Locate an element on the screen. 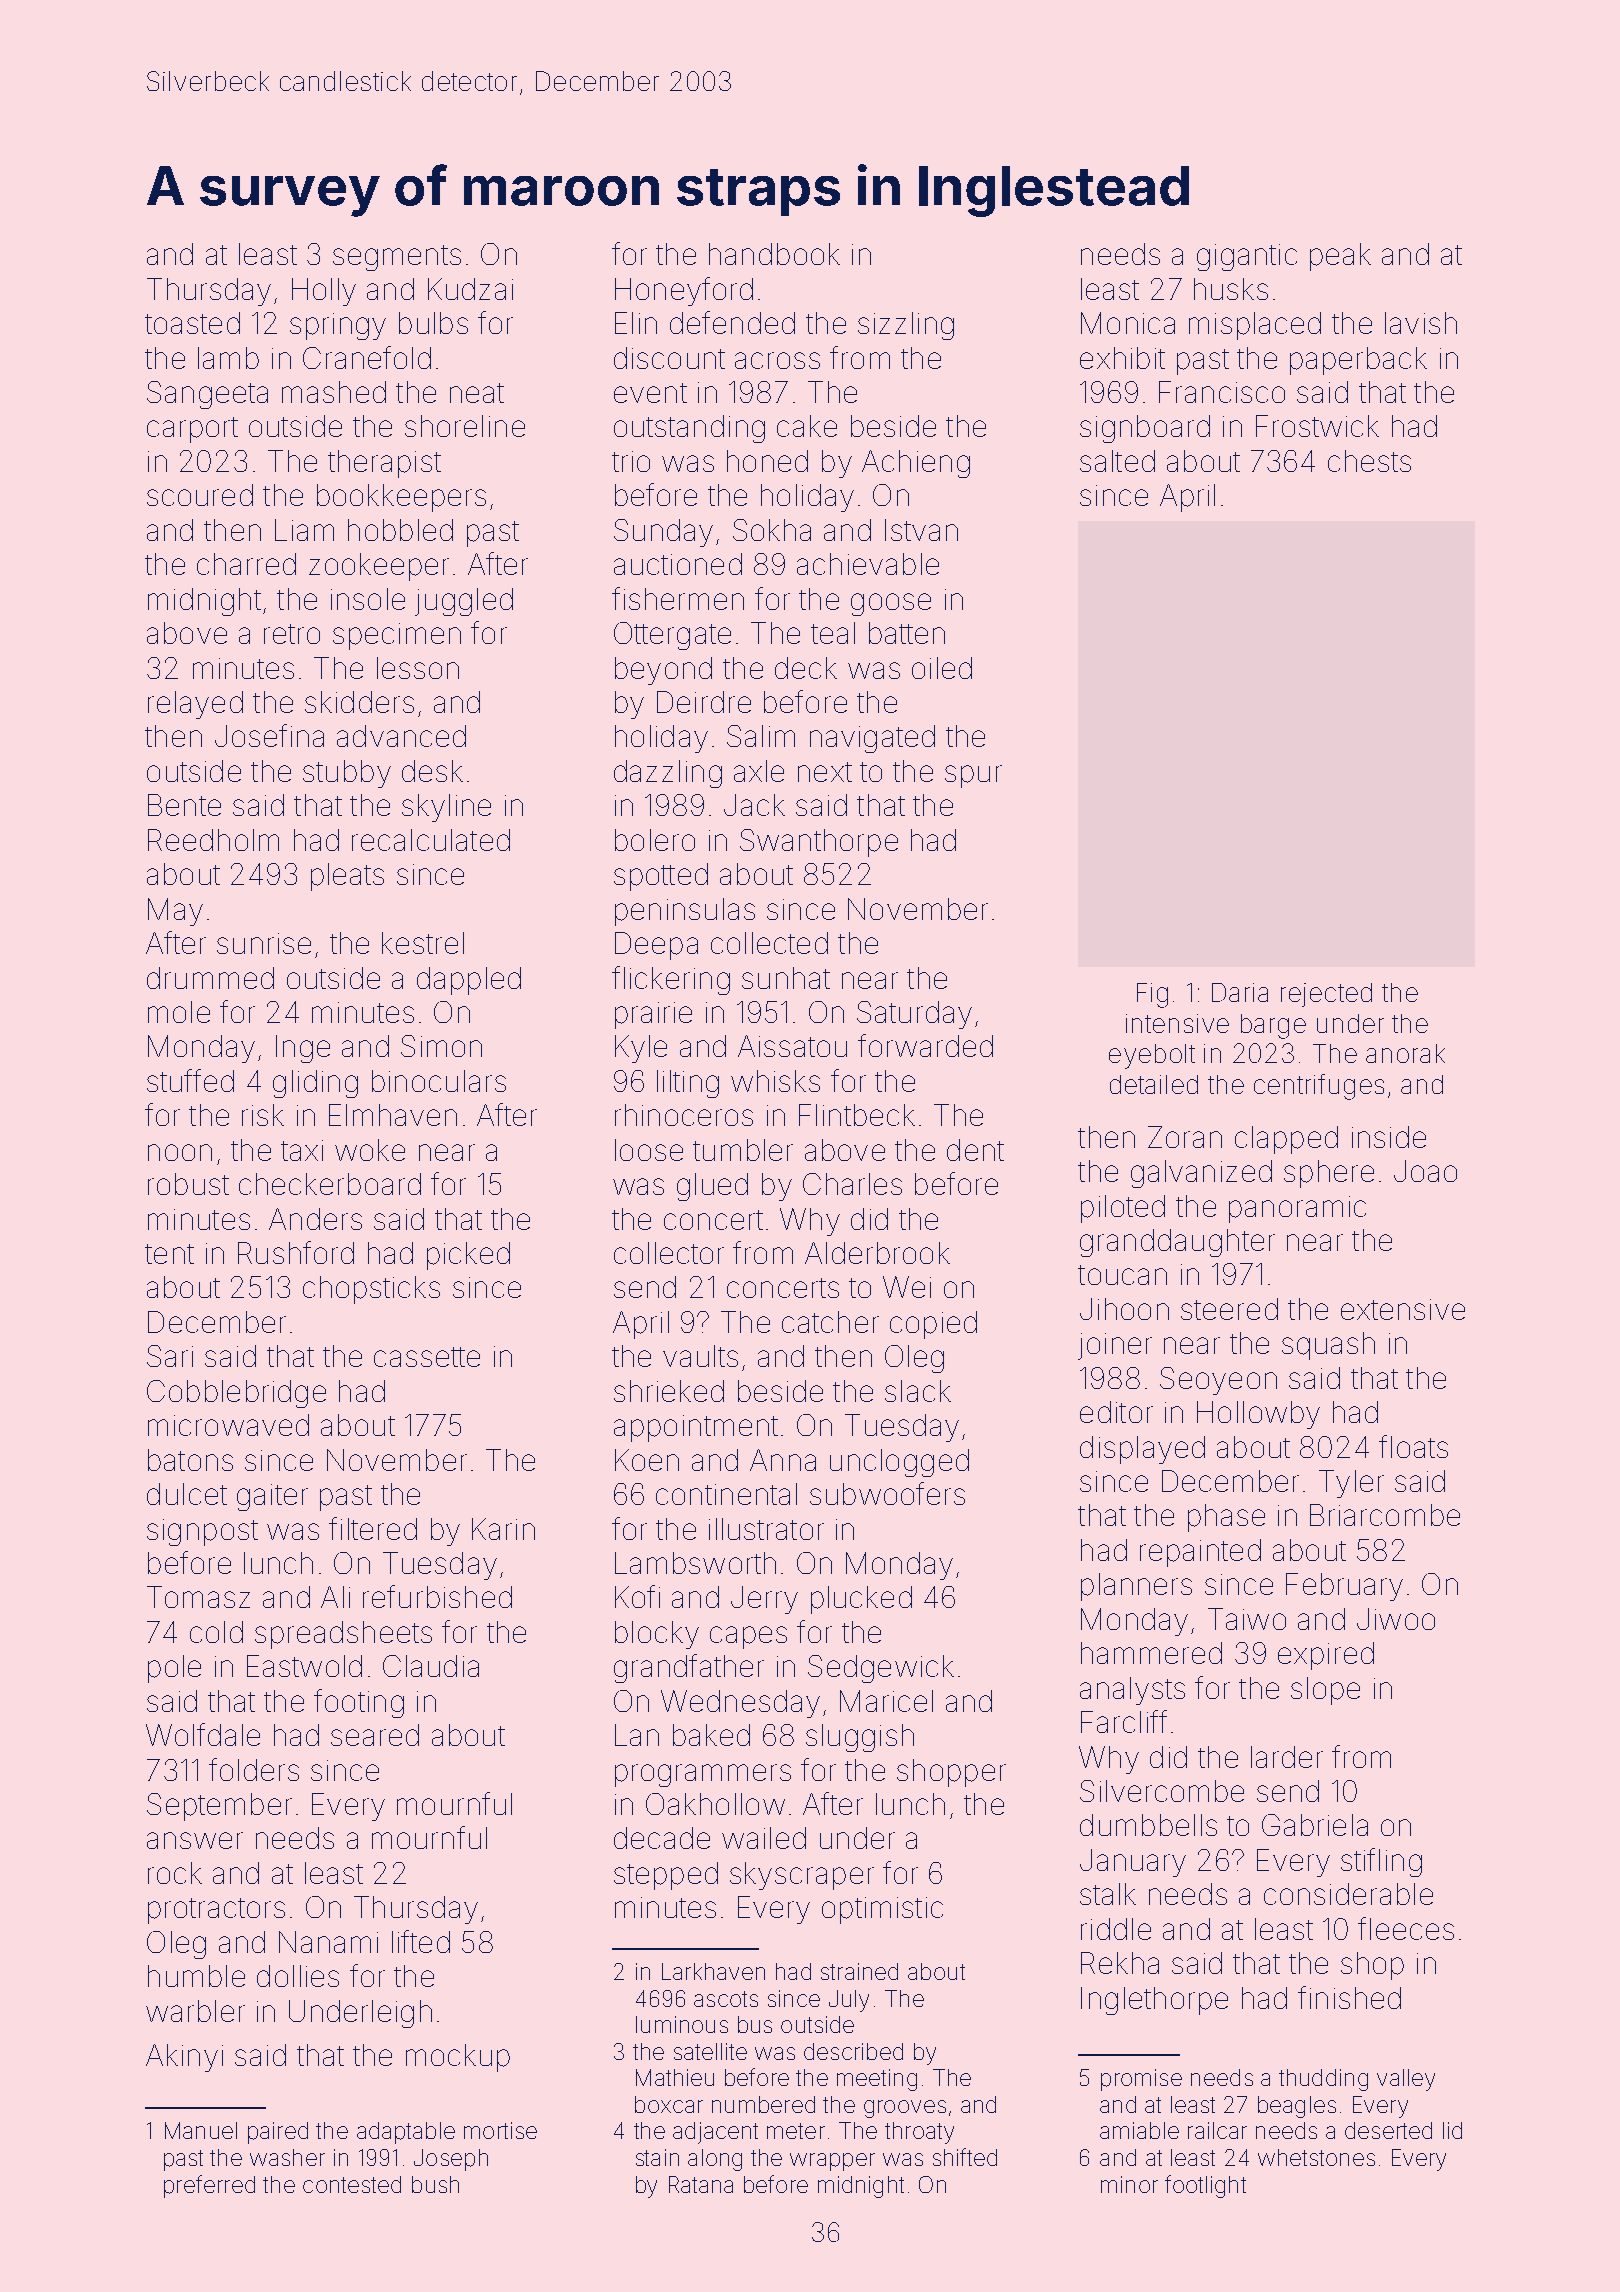 The image size is (1620, 2292). Saturday is located at coordinates (914, 1015).
